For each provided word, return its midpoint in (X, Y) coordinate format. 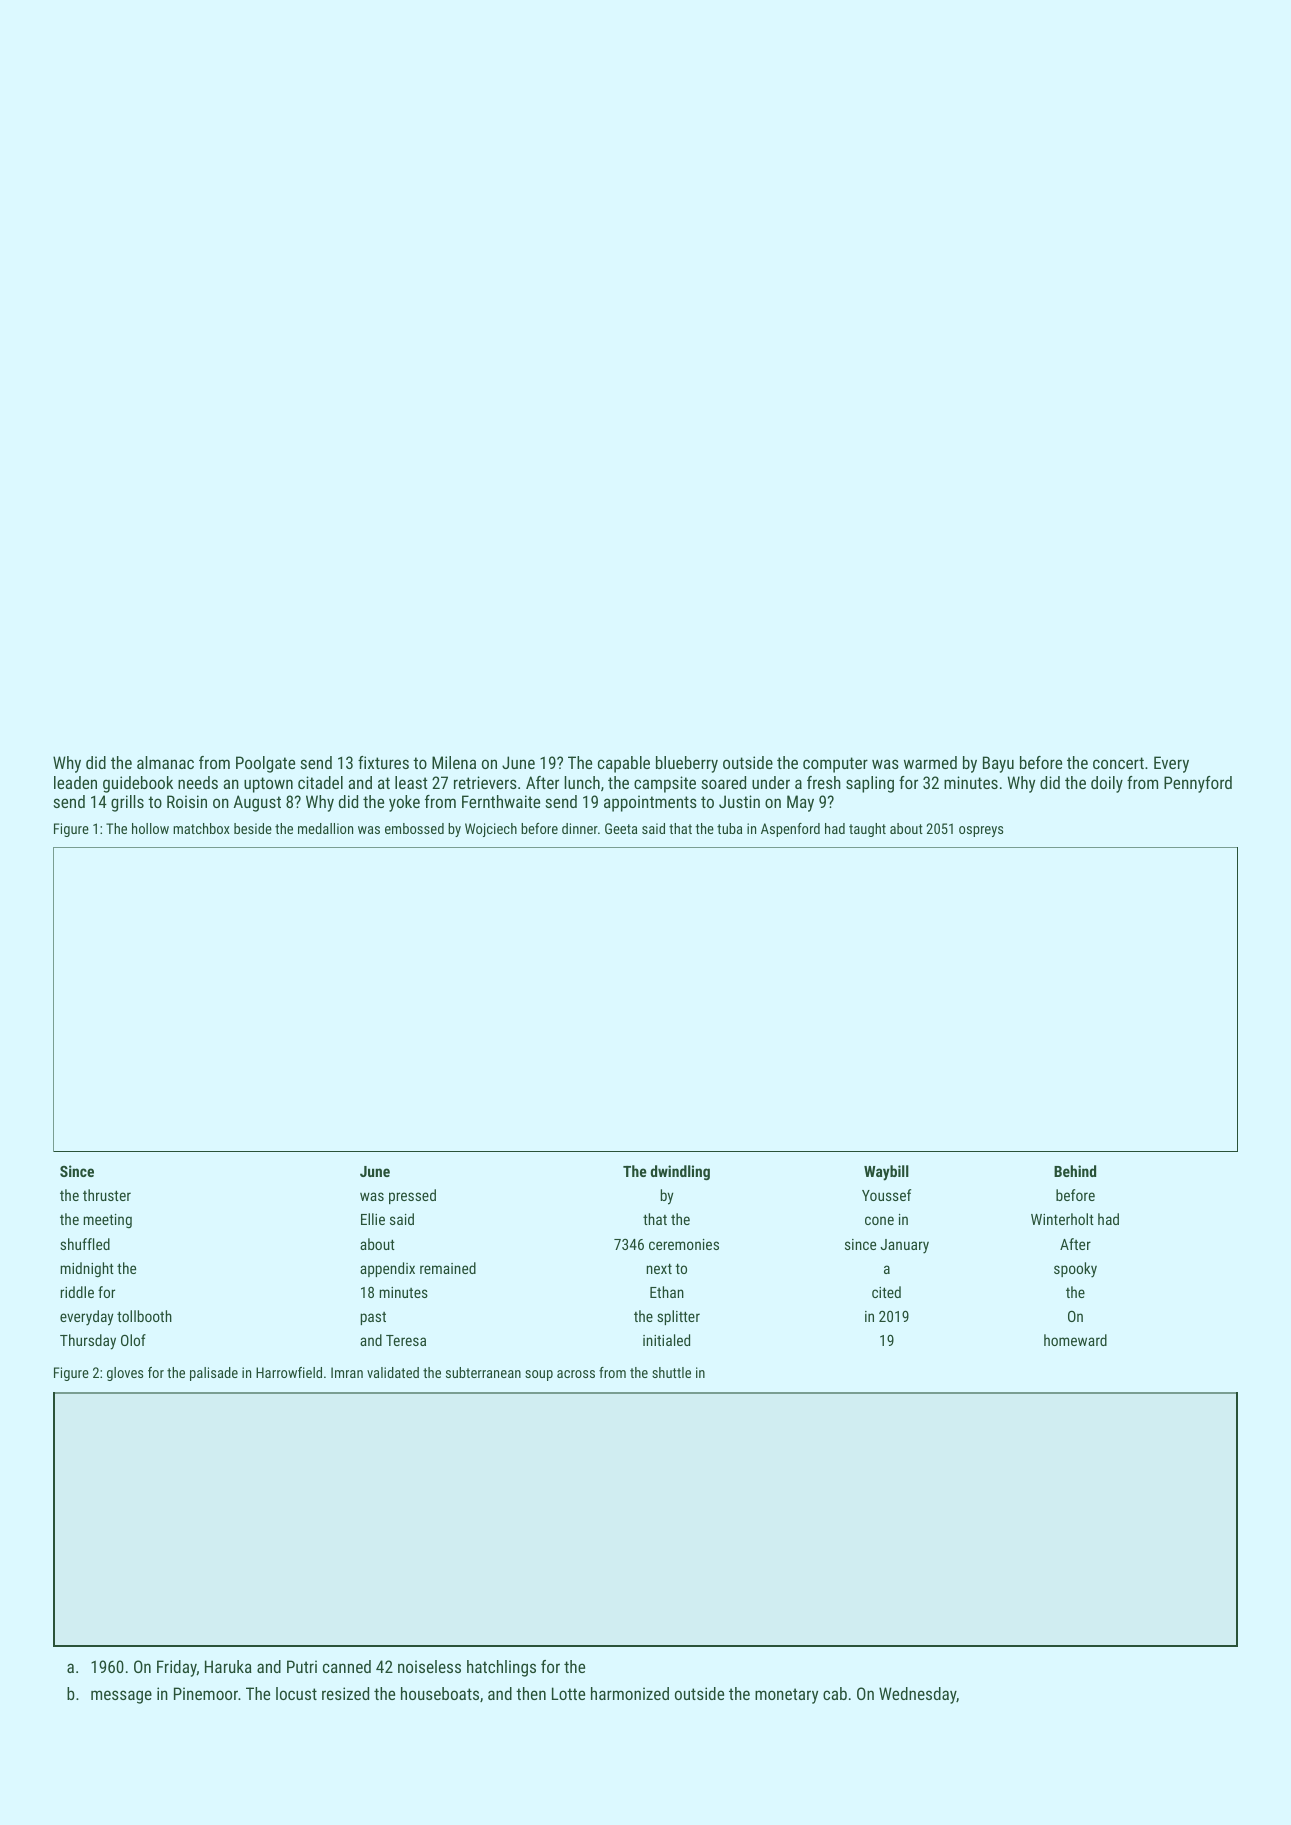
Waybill (886, 1173)
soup (539, 1375)
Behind (1075, 1171)
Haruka (228, 1666)
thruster (107, 1195)
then (531, 1693)
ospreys (981, 831)
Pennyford (1198, 784)
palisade (214, 1374)
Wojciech (491, 830)
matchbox (201, 828)
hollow (150, 828)
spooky (1075, 1270)
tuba (729, 828)
